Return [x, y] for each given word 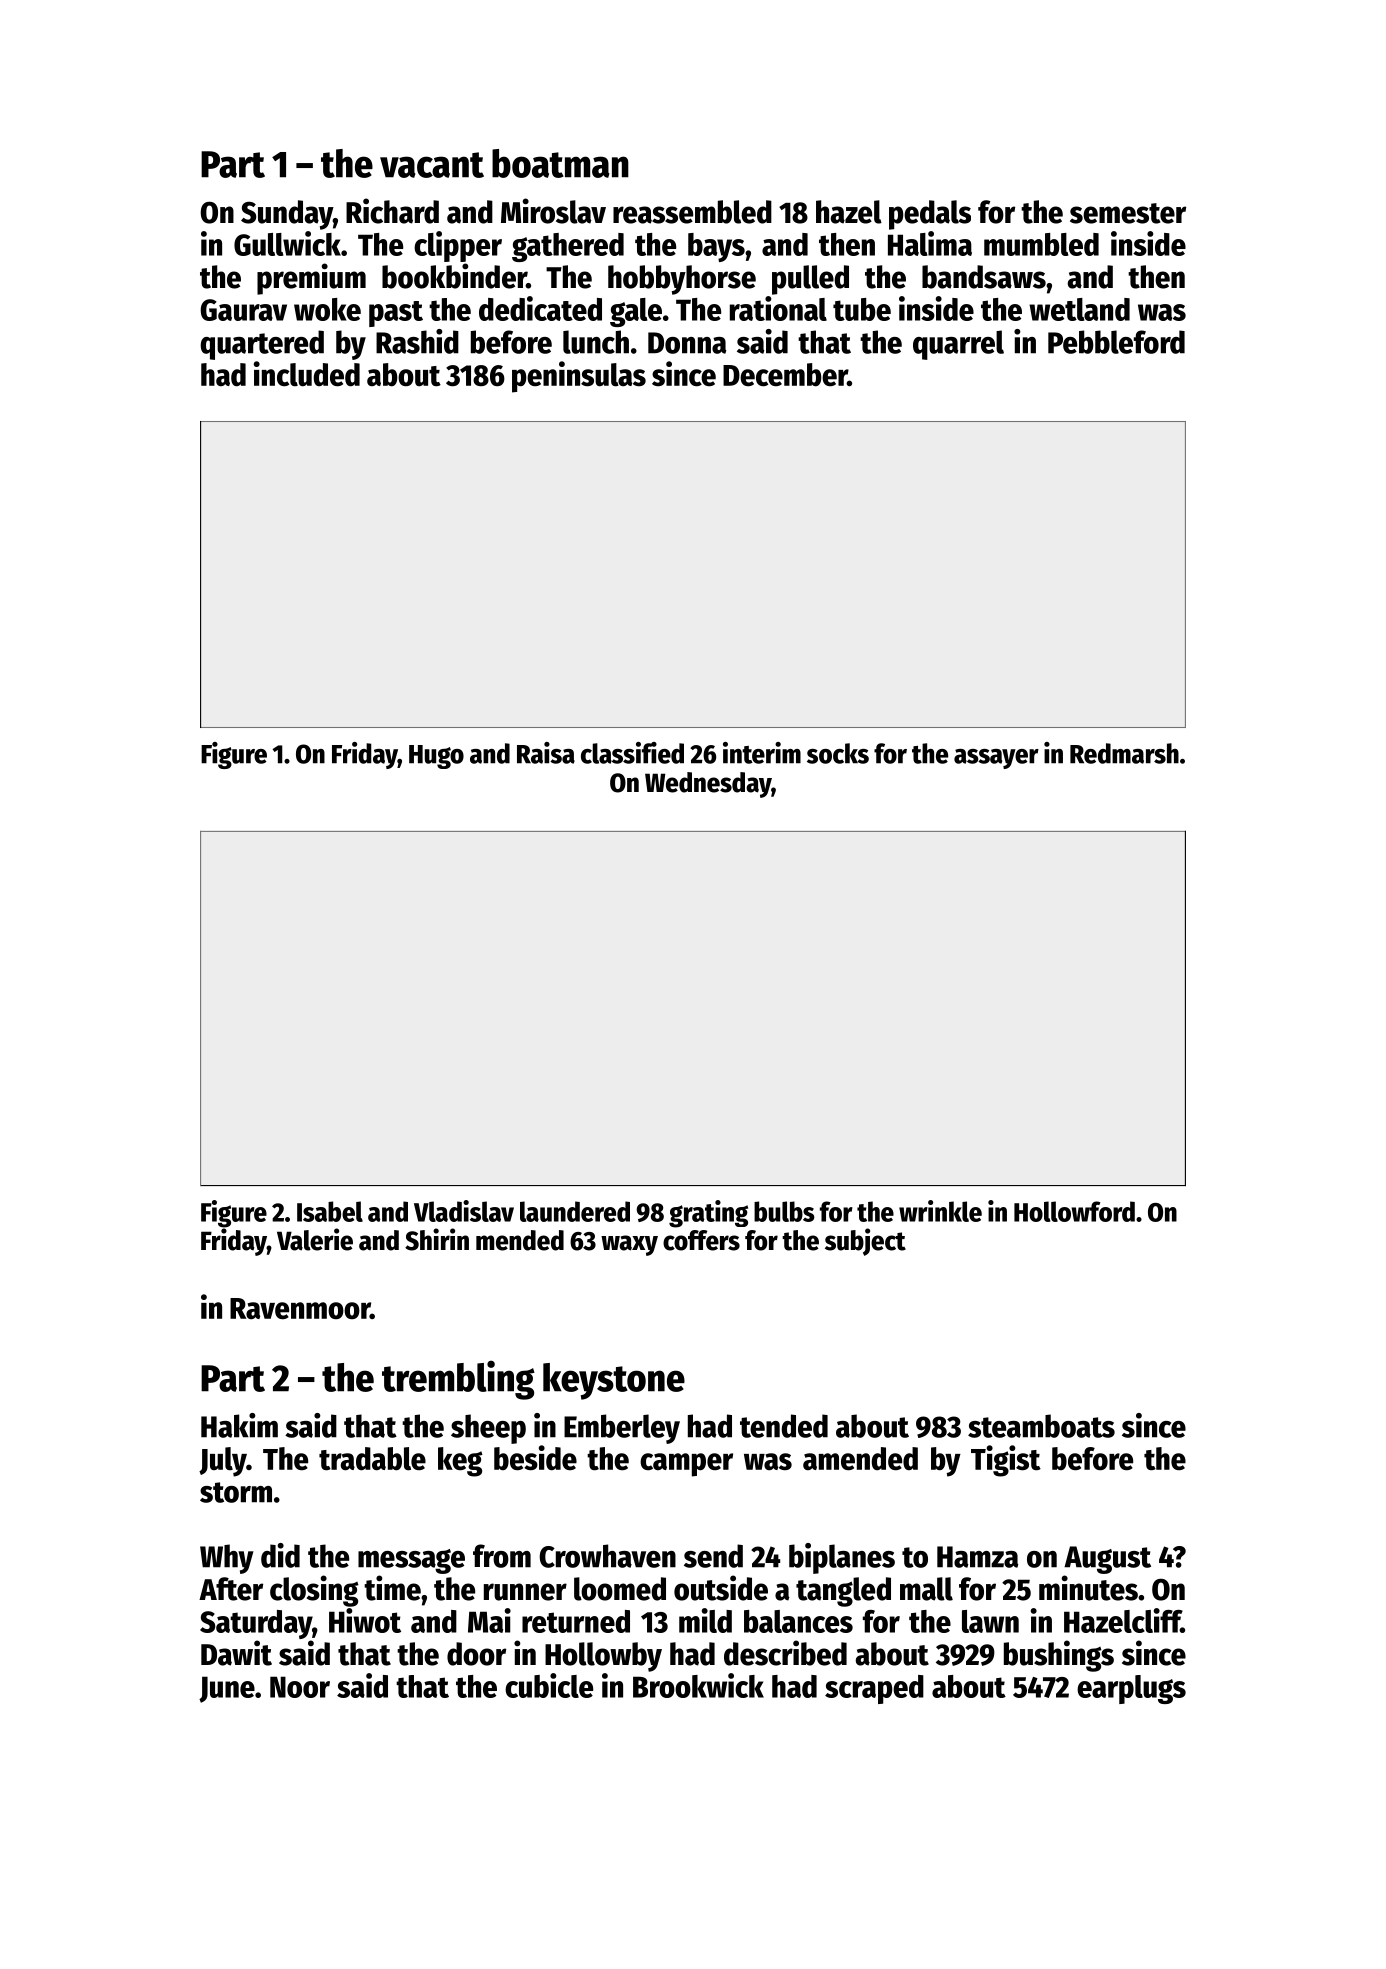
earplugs [1131, 1689]
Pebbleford [1116, 342]
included [307, 374]
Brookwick [698, 1685]
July [223, 1462]
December [785, 375]
